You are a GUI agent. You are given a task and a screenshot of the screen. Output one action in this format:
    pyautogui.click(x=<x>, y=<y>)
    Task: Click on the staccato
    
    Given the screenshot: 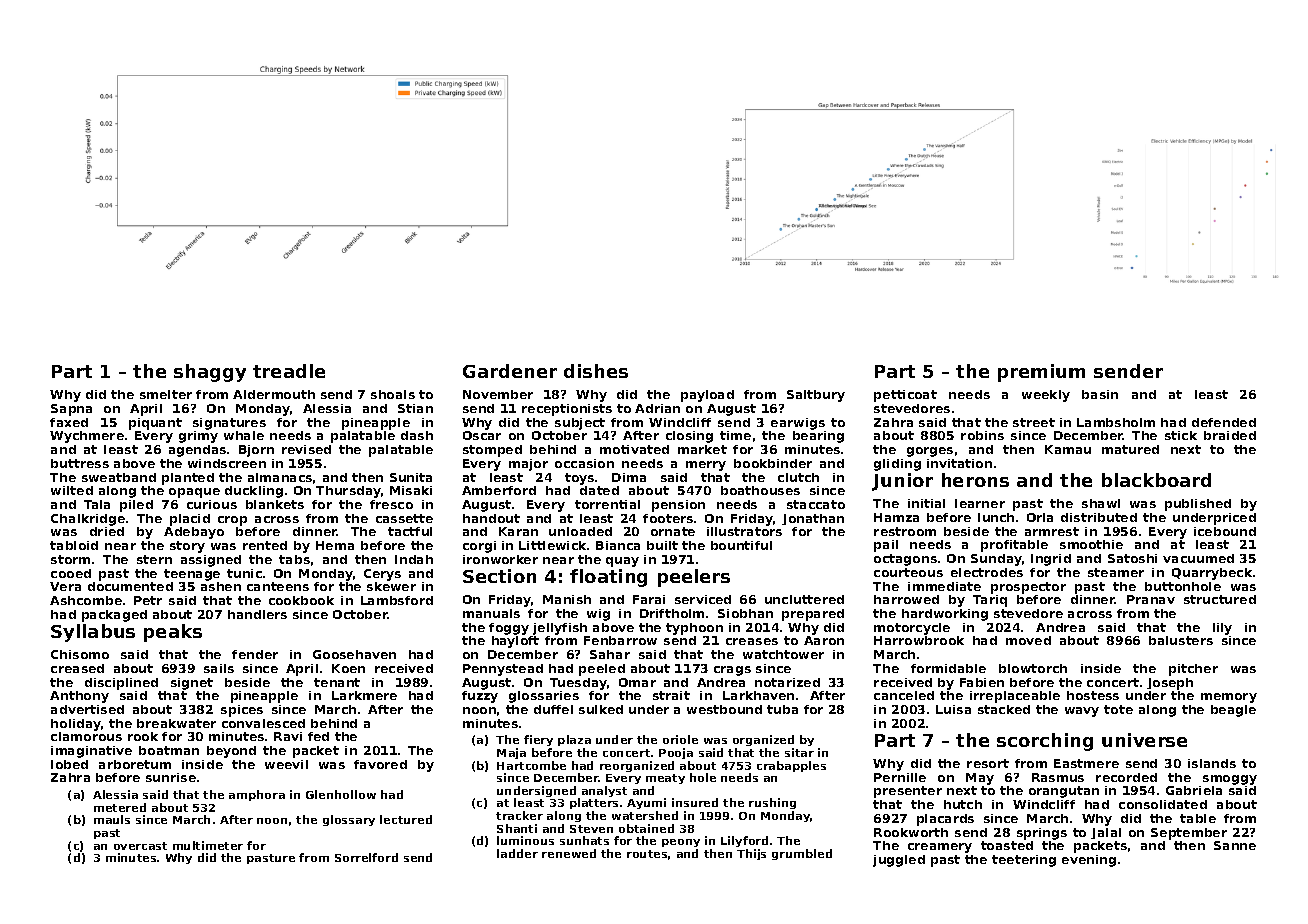 What is the action you would take?
    pyautogui.click(x=816, y=504)
